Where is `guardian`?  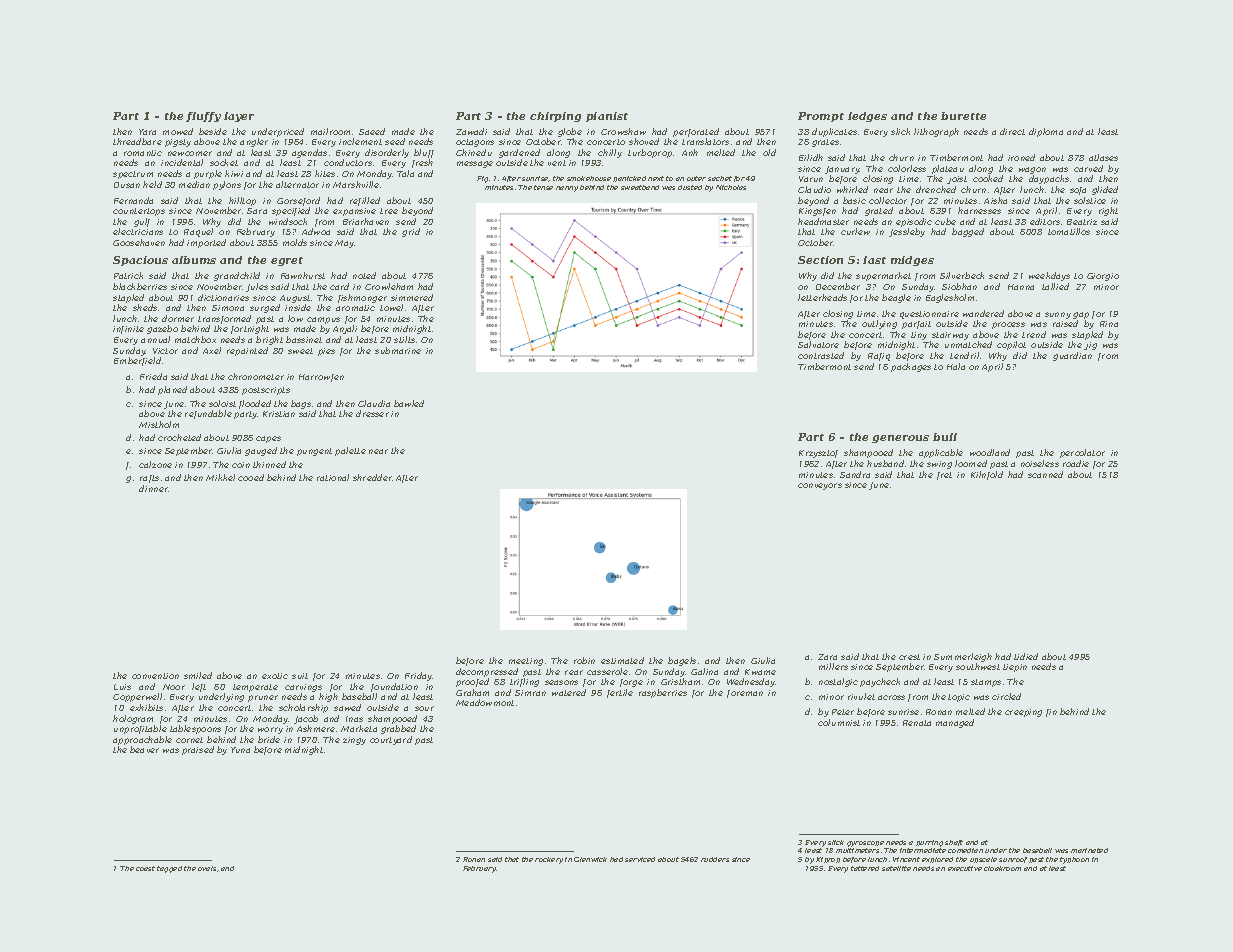 guardian is located at coordinates (1072, 356).
